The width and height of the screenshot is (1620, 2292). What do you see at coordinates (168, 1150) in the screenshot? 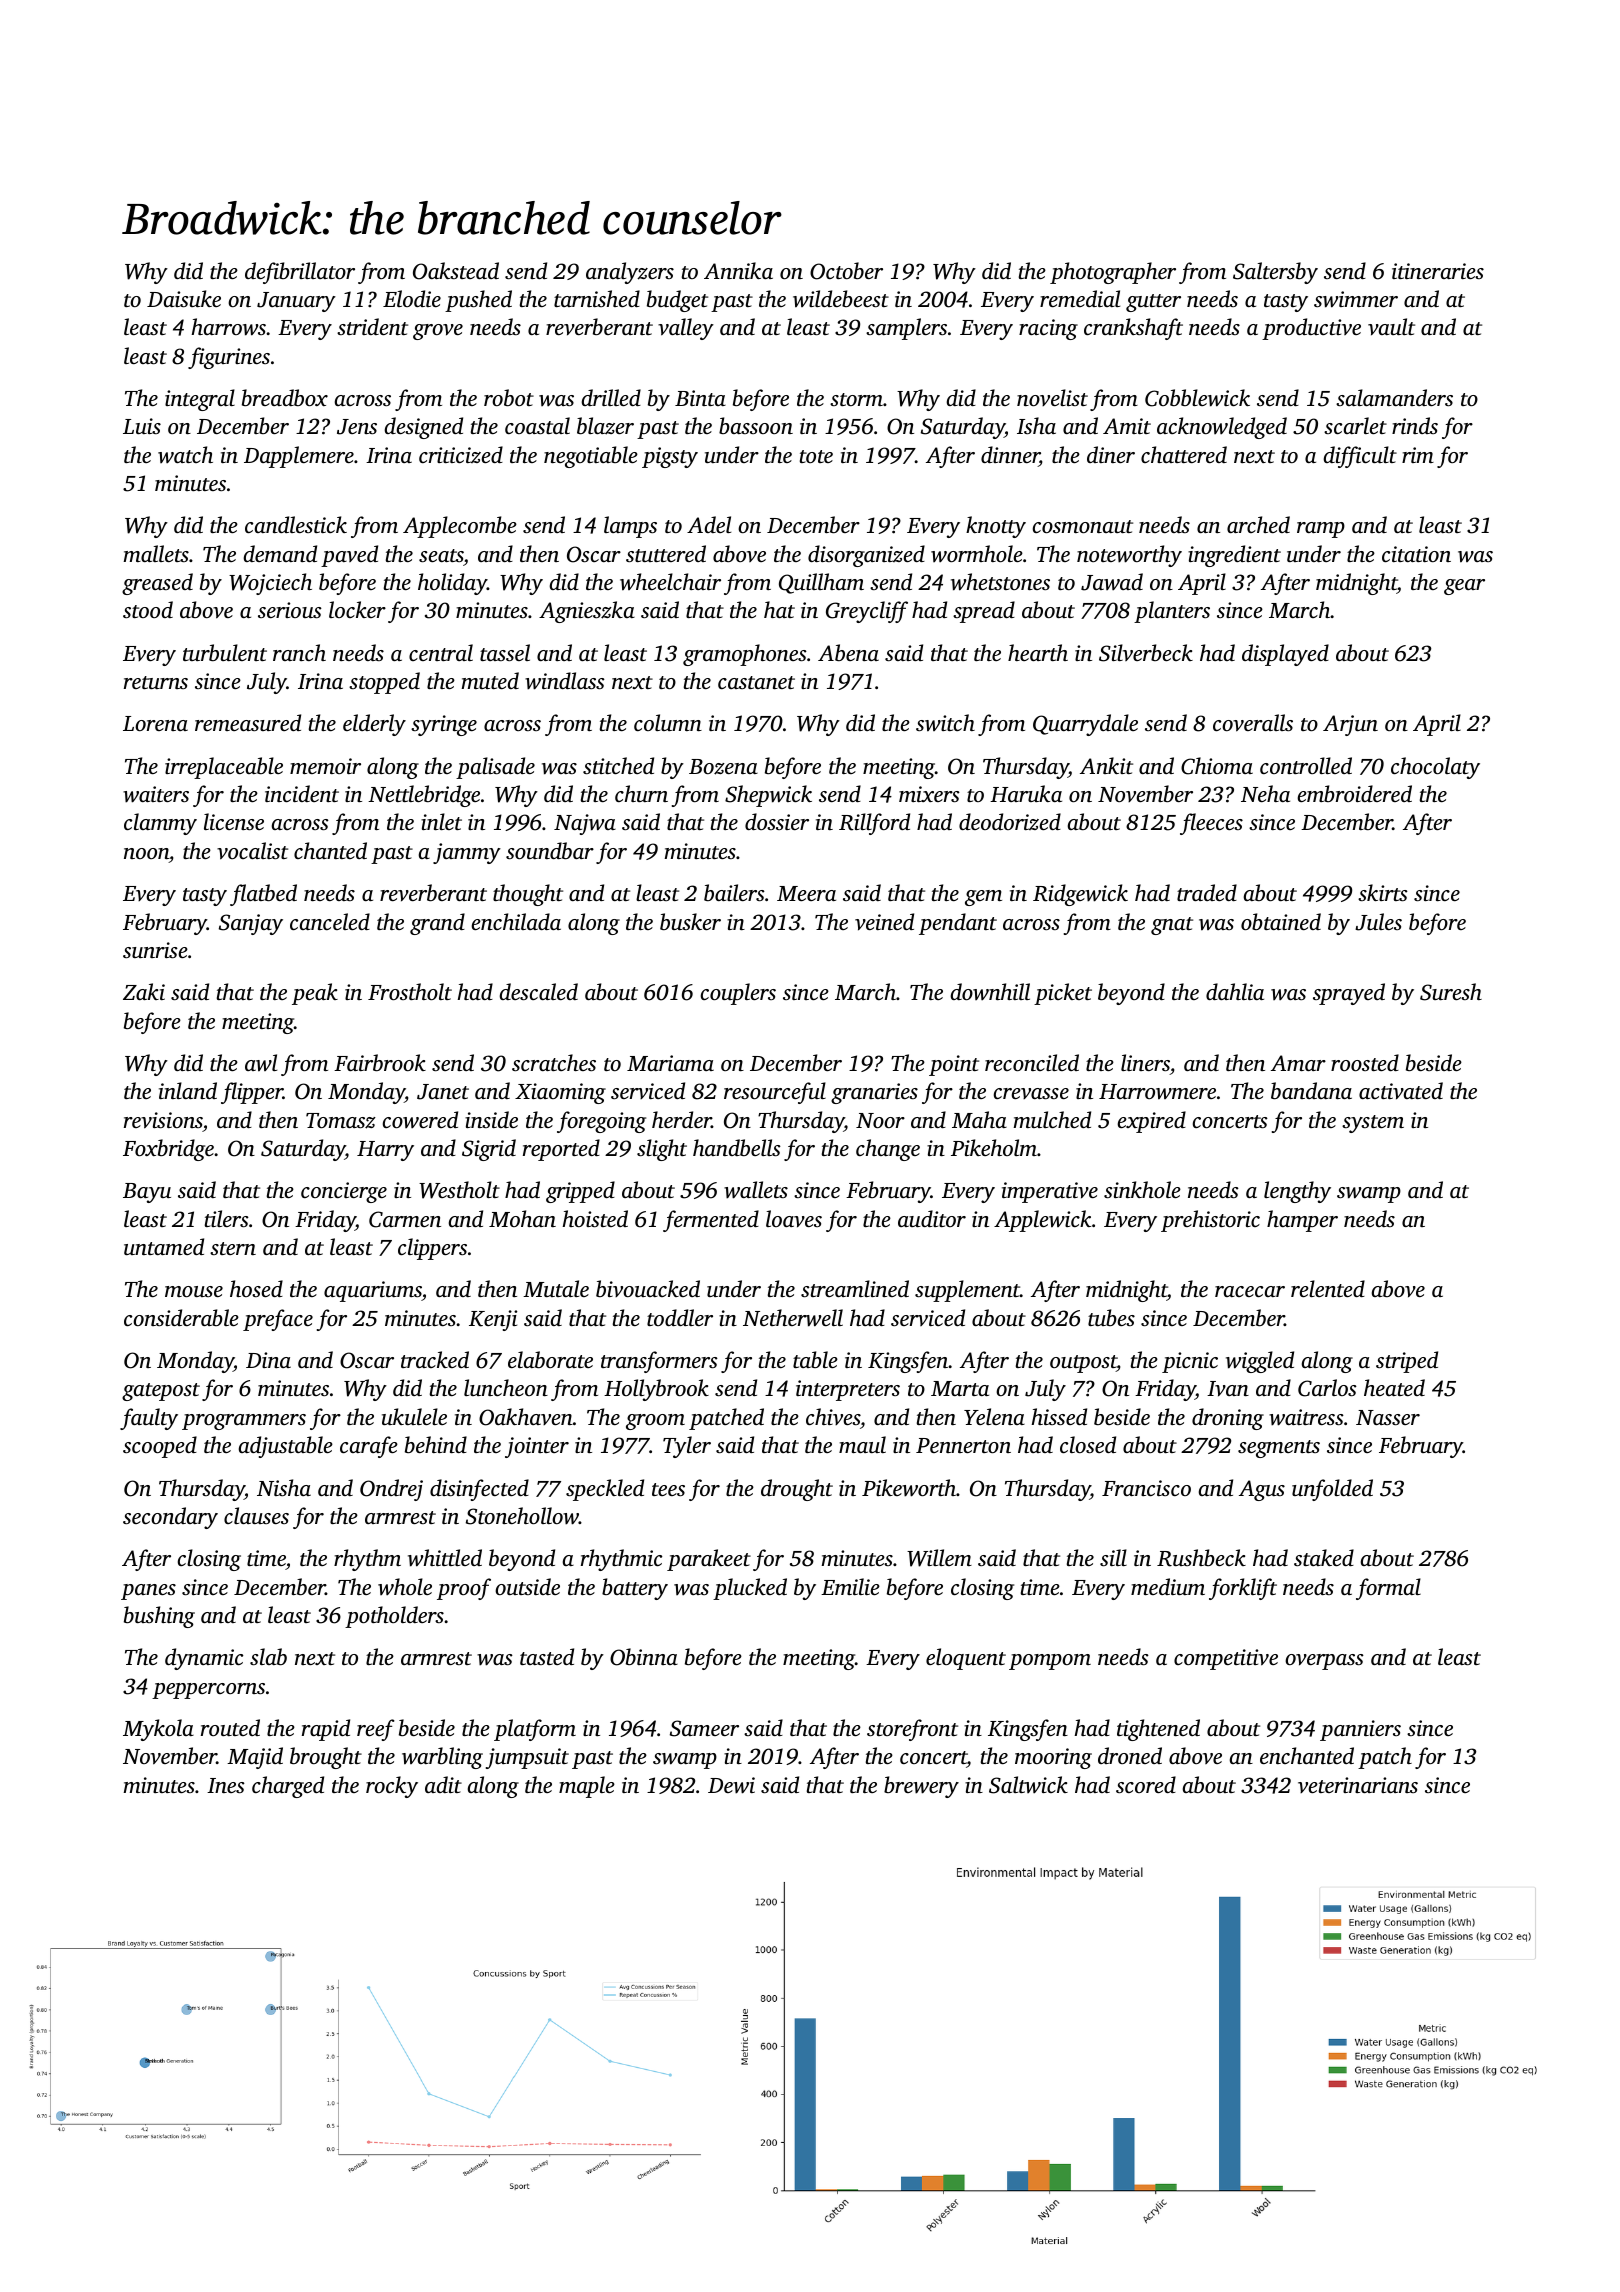
I see `Foxbridge` at bounding box center [168, 1150].
